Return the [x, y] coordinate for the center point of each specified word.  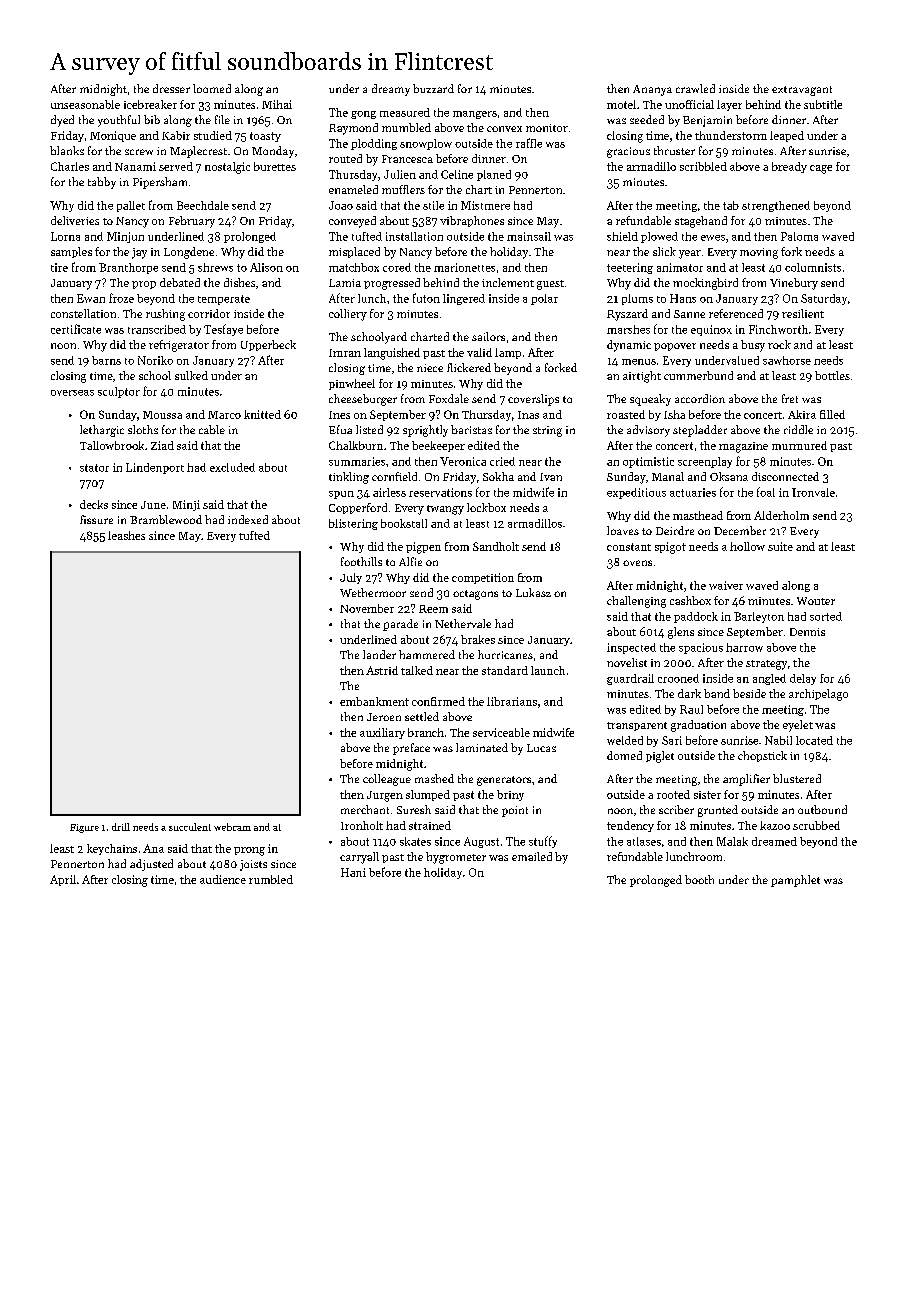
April [63, 880]
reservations [440, 492]
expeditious [636, 493]
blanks [67, 150]
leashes [126, 535]
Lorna [65, 236]
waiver [726, 585]
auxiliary [382, 733]
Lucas [541, 748]
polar [544, 299]
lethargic [102, 431]
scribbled [703, 166]
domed [624, 755]
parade [400, 625]
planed [494, 175]
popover [675, 347]
